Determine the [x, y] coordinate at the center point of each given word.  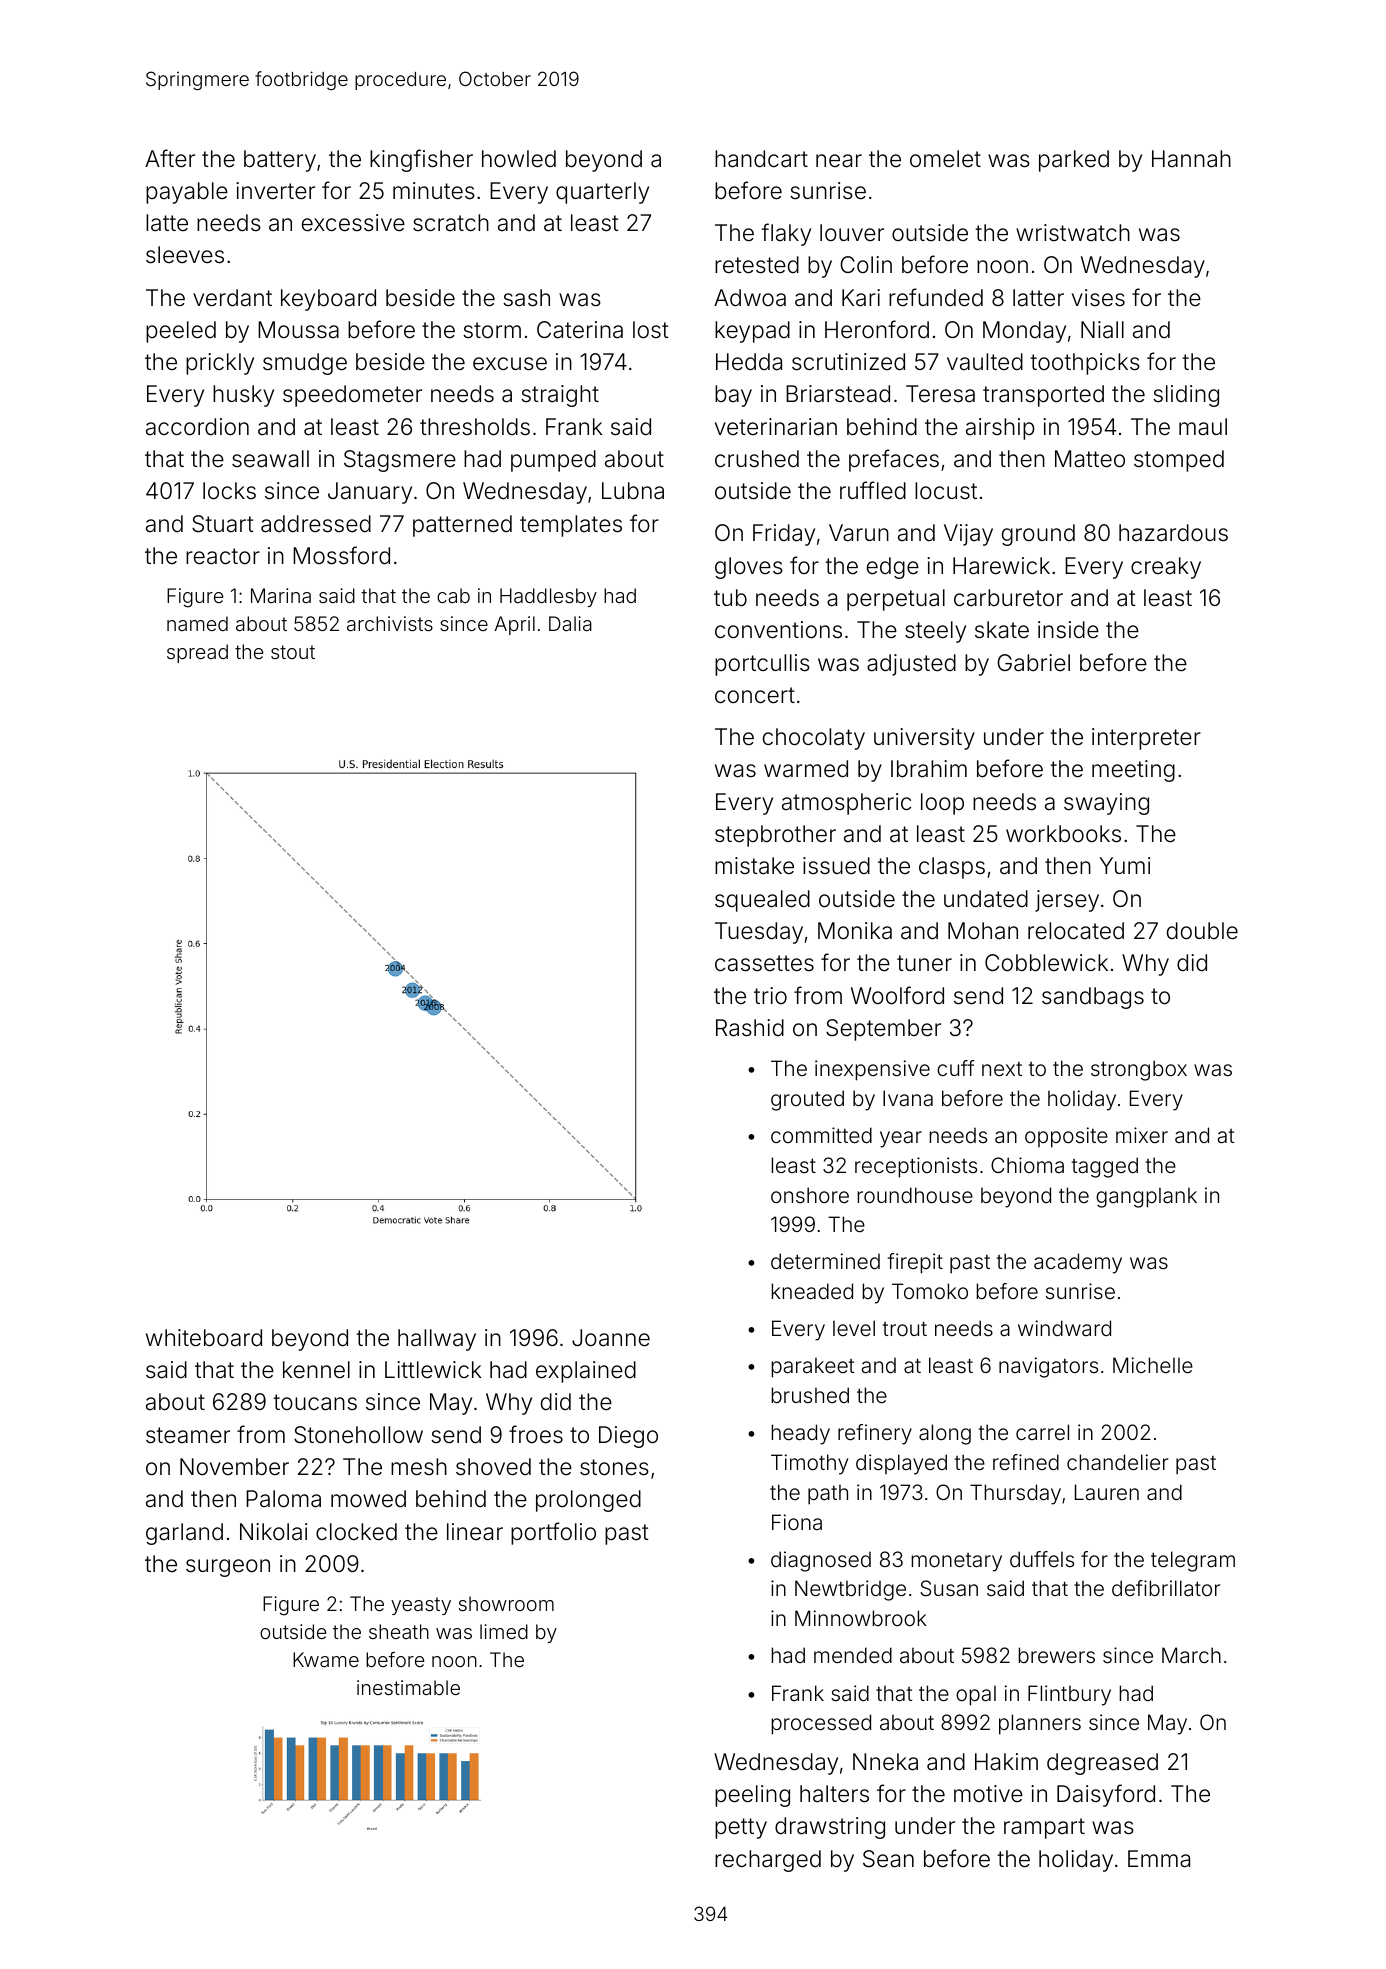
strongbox [1139, 1070]
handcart [761, 159]
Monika [855, 931]
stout [293, 652]
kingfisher [421, 160]
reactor [223, 556]
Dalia [570, 623]
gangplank [1146, 1197]
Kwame [326, 1659]
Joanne [611, 1338]
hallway [437, 1340]
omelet [945, 159]
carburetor [1008, 598]
